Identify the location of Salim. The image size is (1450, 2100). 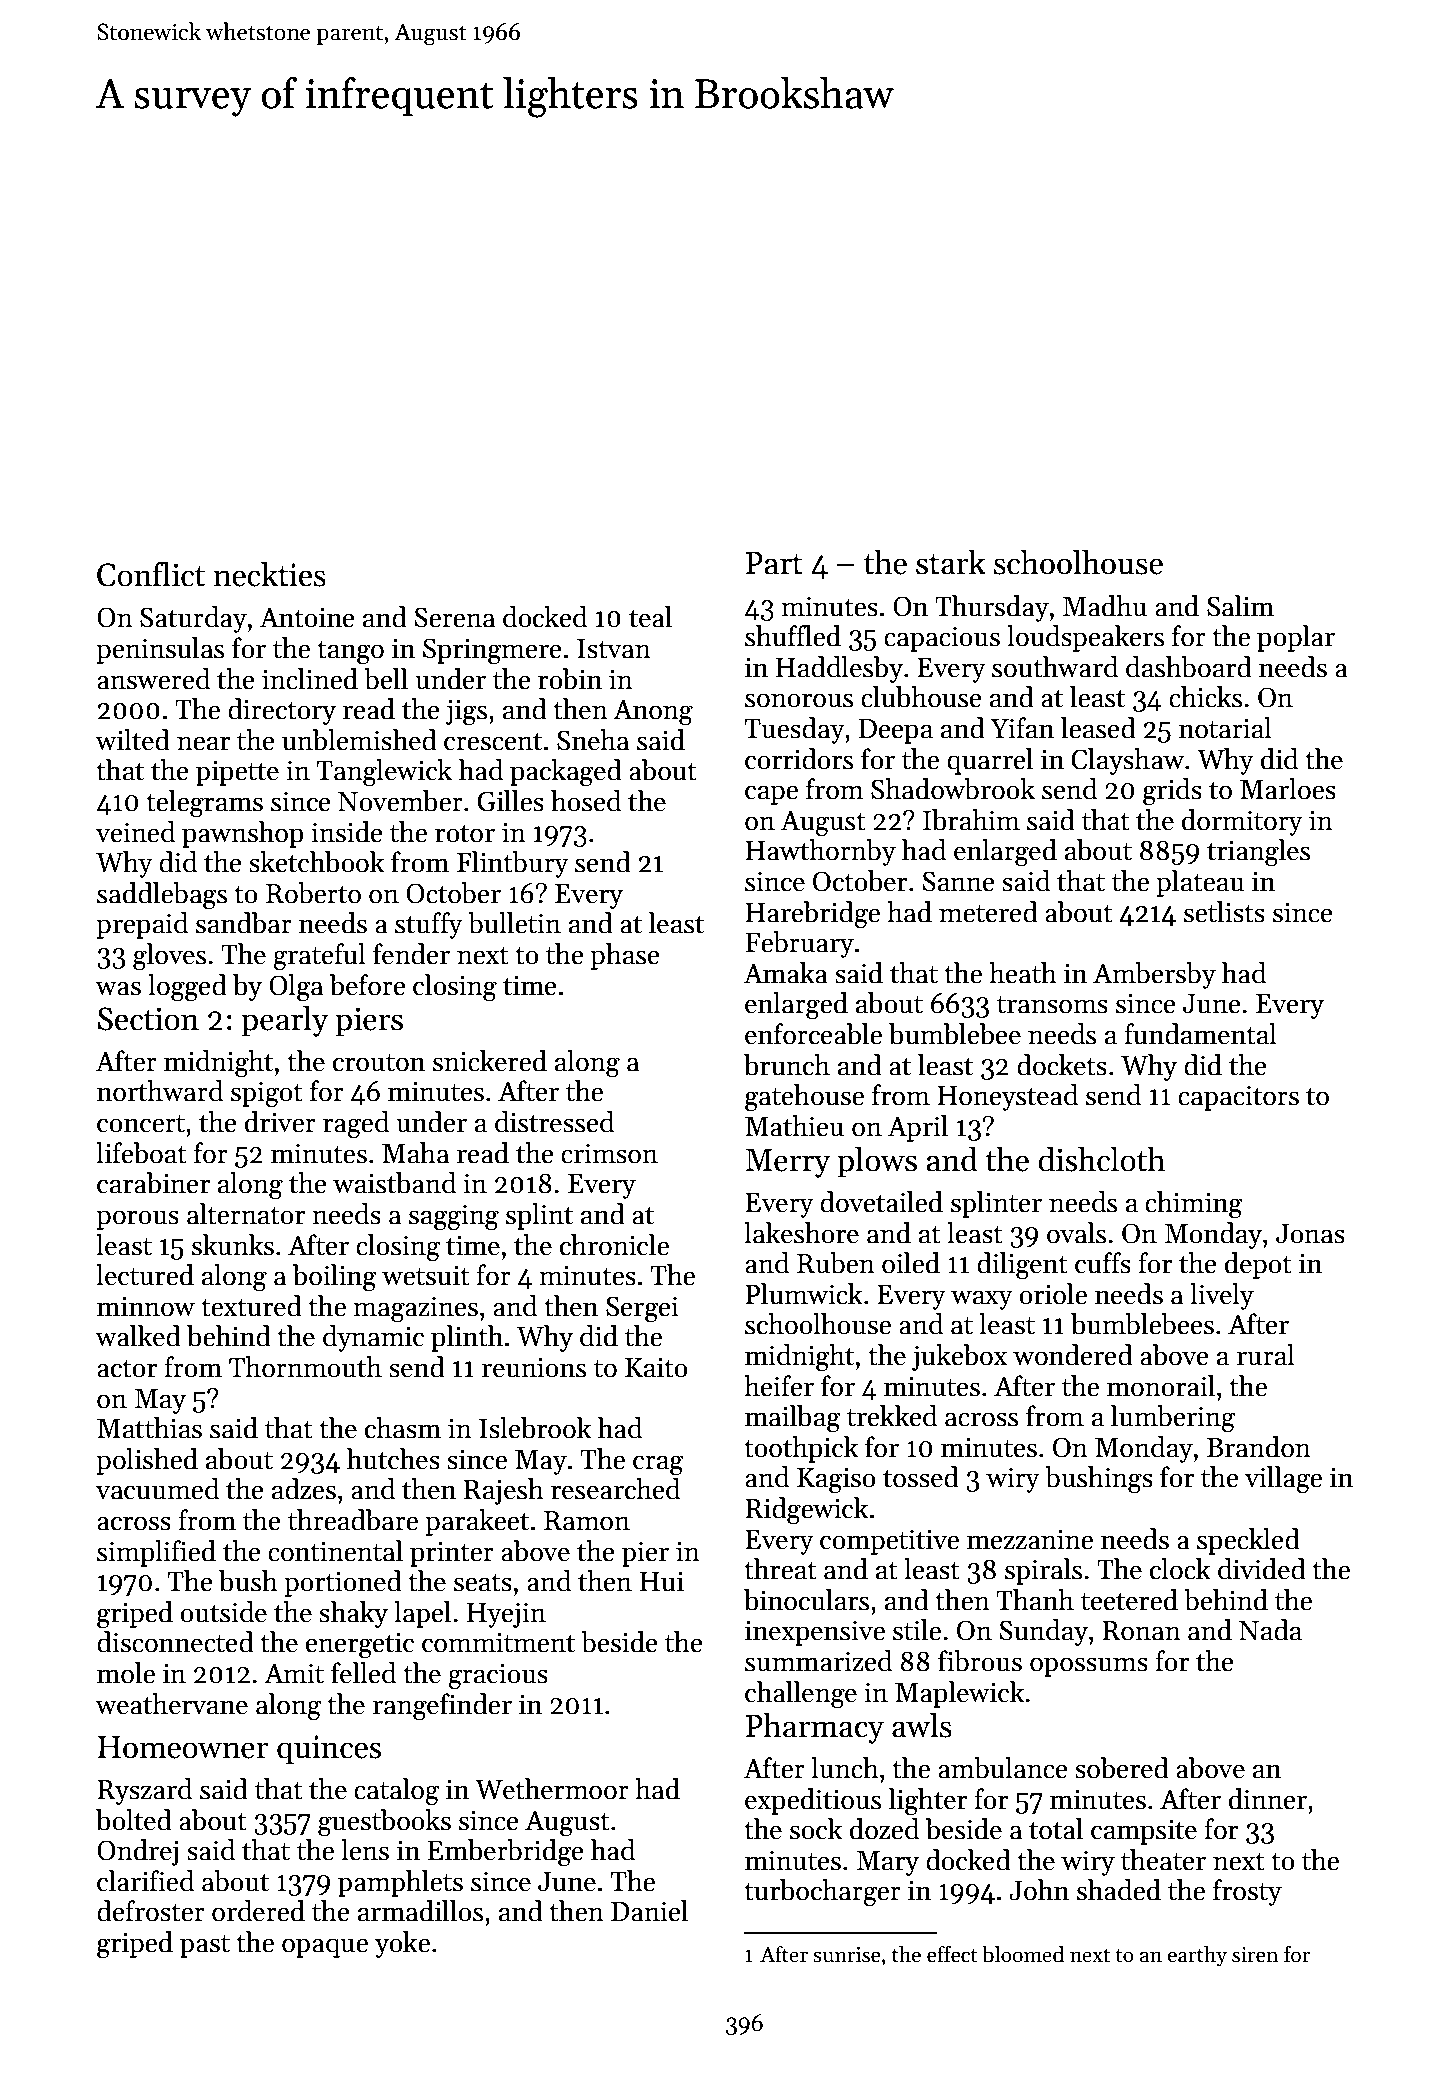
(1240, 606).
